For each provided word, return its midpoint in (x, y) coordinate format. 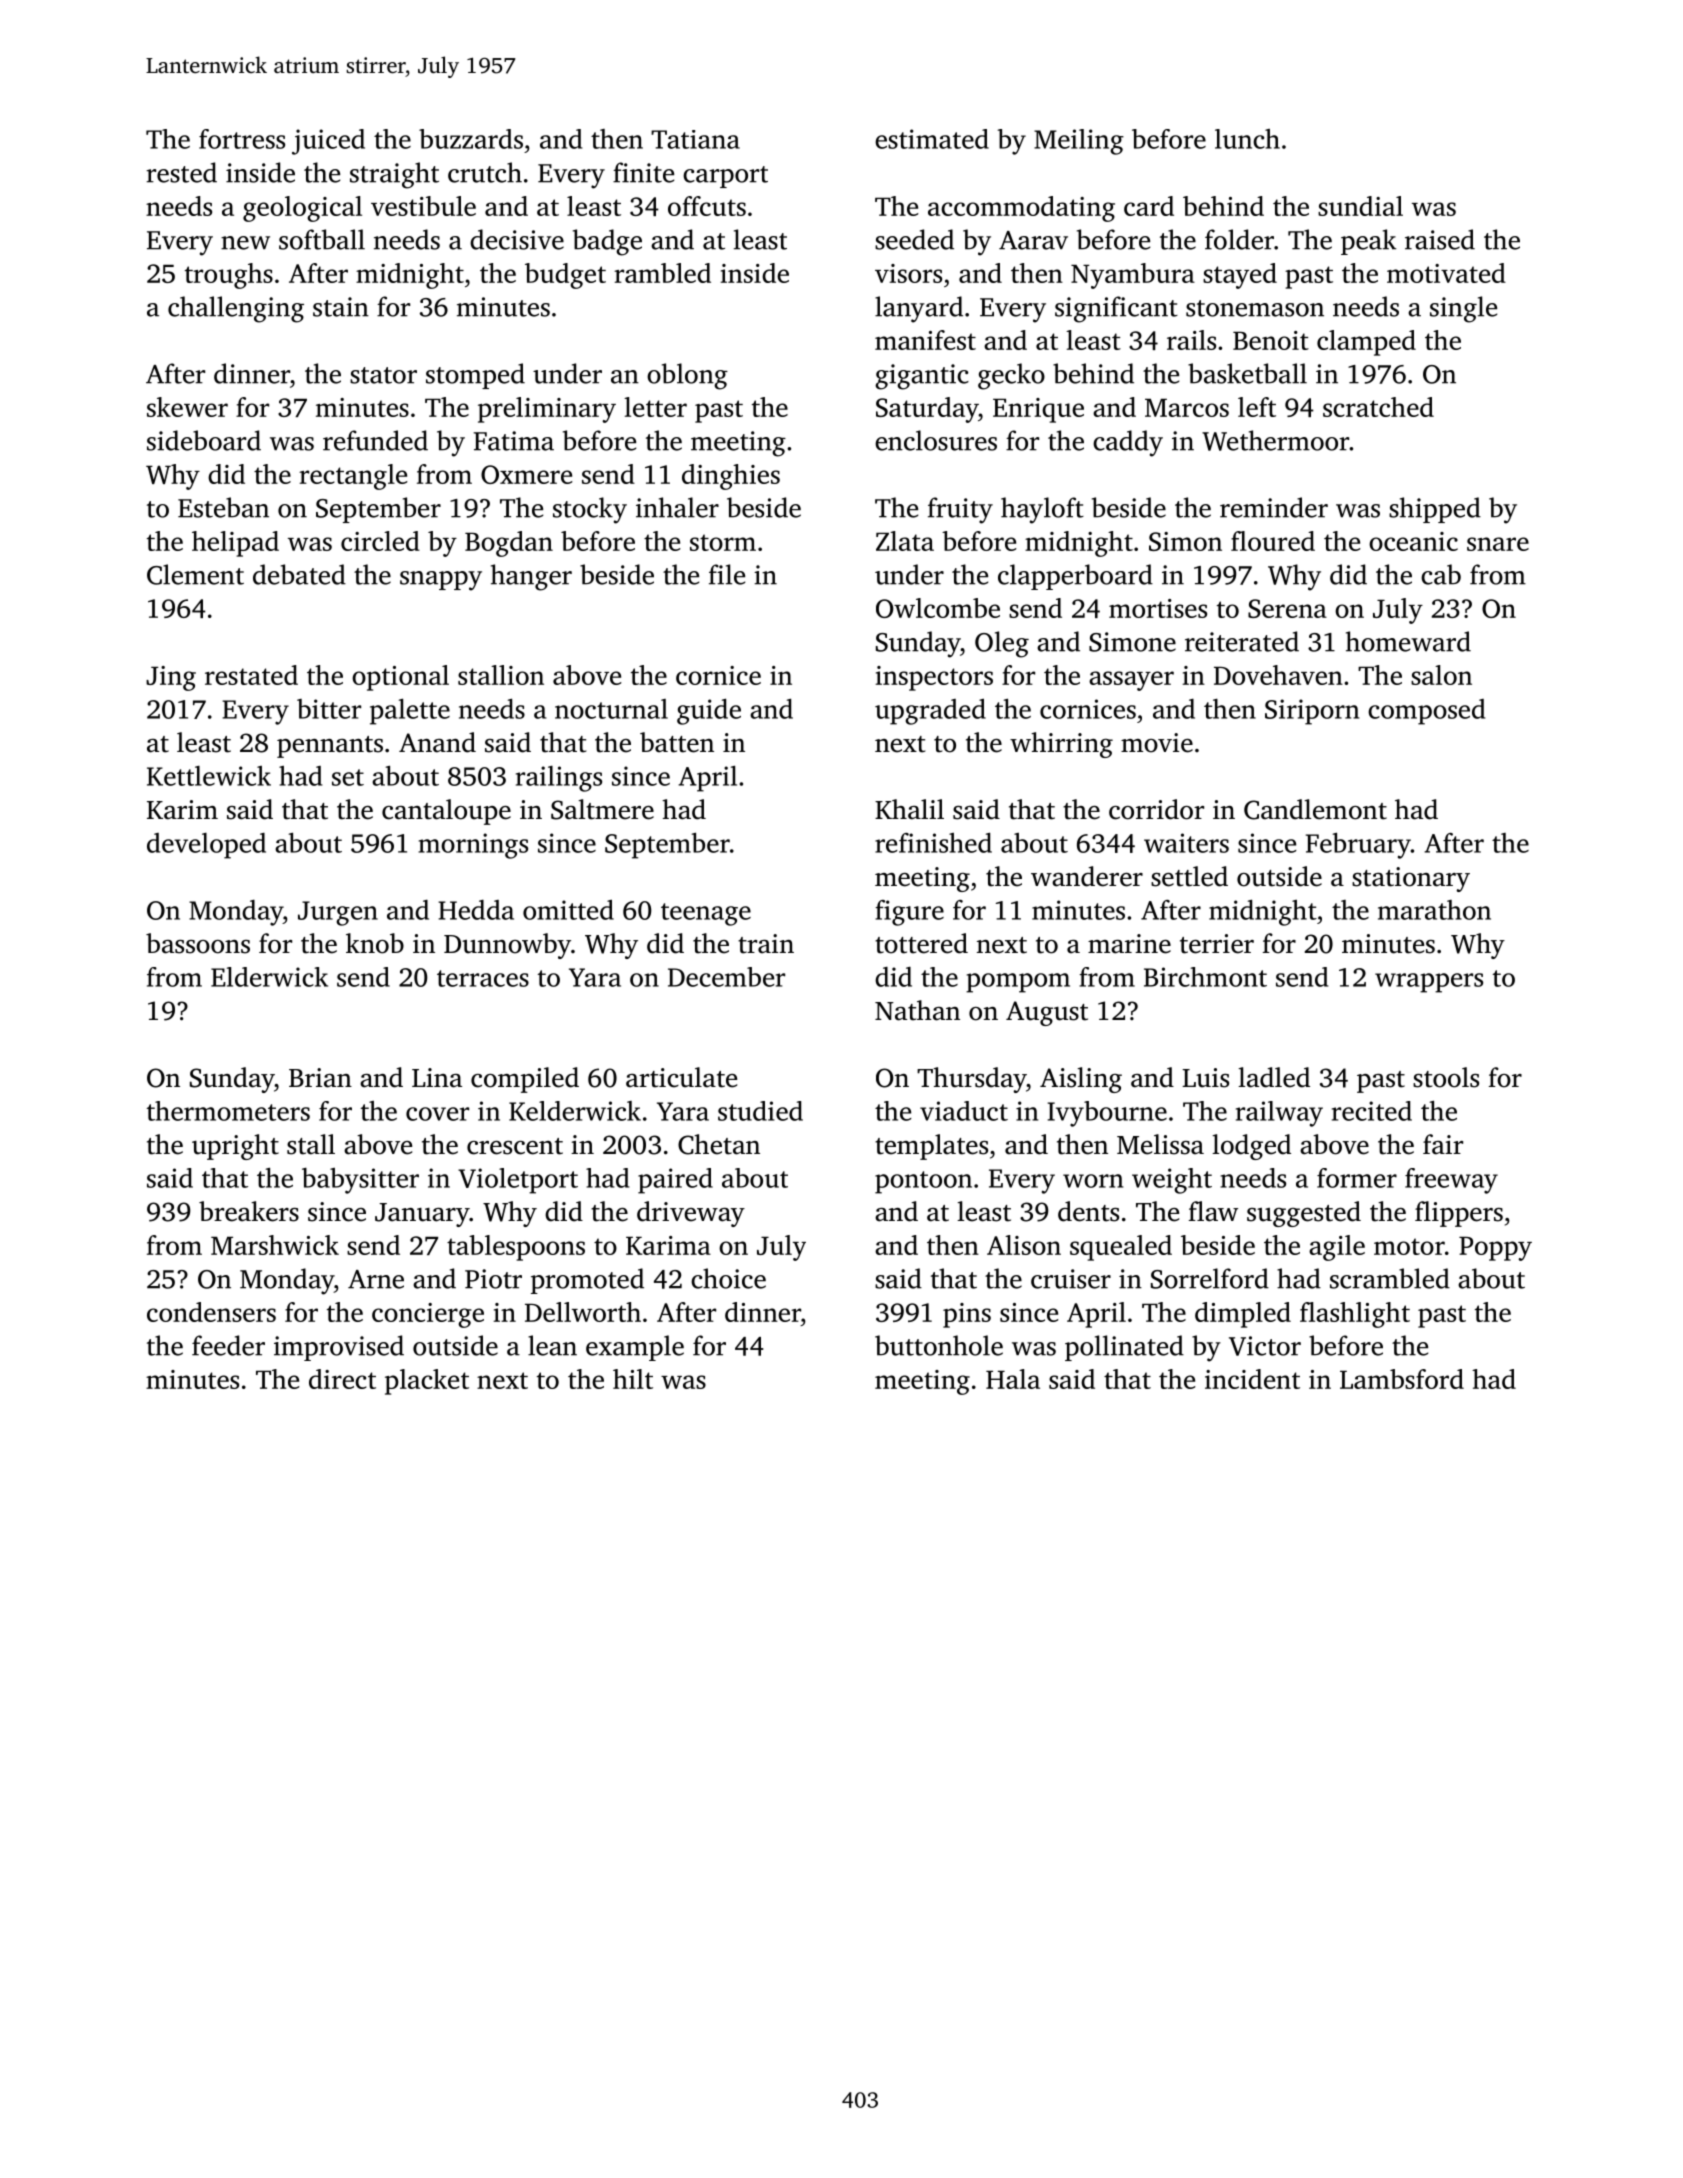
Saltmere (602, 809)
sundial (1360, 206)
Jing (171, 678)
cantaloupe (446, 812)
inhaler (677, 507)
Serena (1287, 608)
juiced (328, 142)
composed (1426, 712)
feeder (228, 1345)
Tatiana (695, 139)
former (1357, 1178)
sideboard (204, 440)
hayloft (1042, 510)
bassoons (198, 943)
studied (760, 1111)
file (727, 574)
